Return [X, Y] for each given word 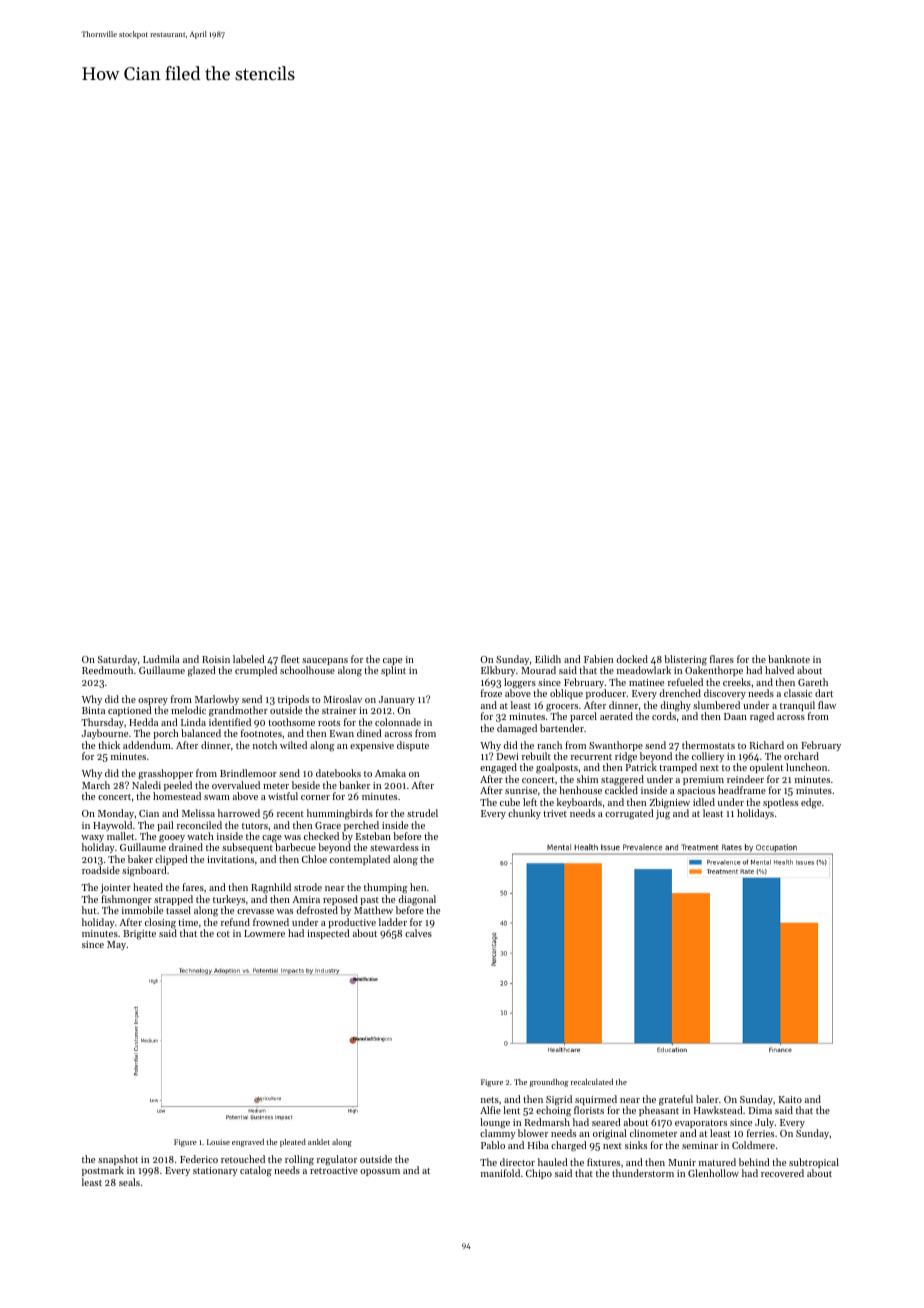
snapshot [118, 1160]
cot [223, 934]
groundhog [549, 1083]
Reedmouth [107, 670]
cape [392, 661]
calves [418, 933]
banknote [789, 659]
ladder [393, 922]
